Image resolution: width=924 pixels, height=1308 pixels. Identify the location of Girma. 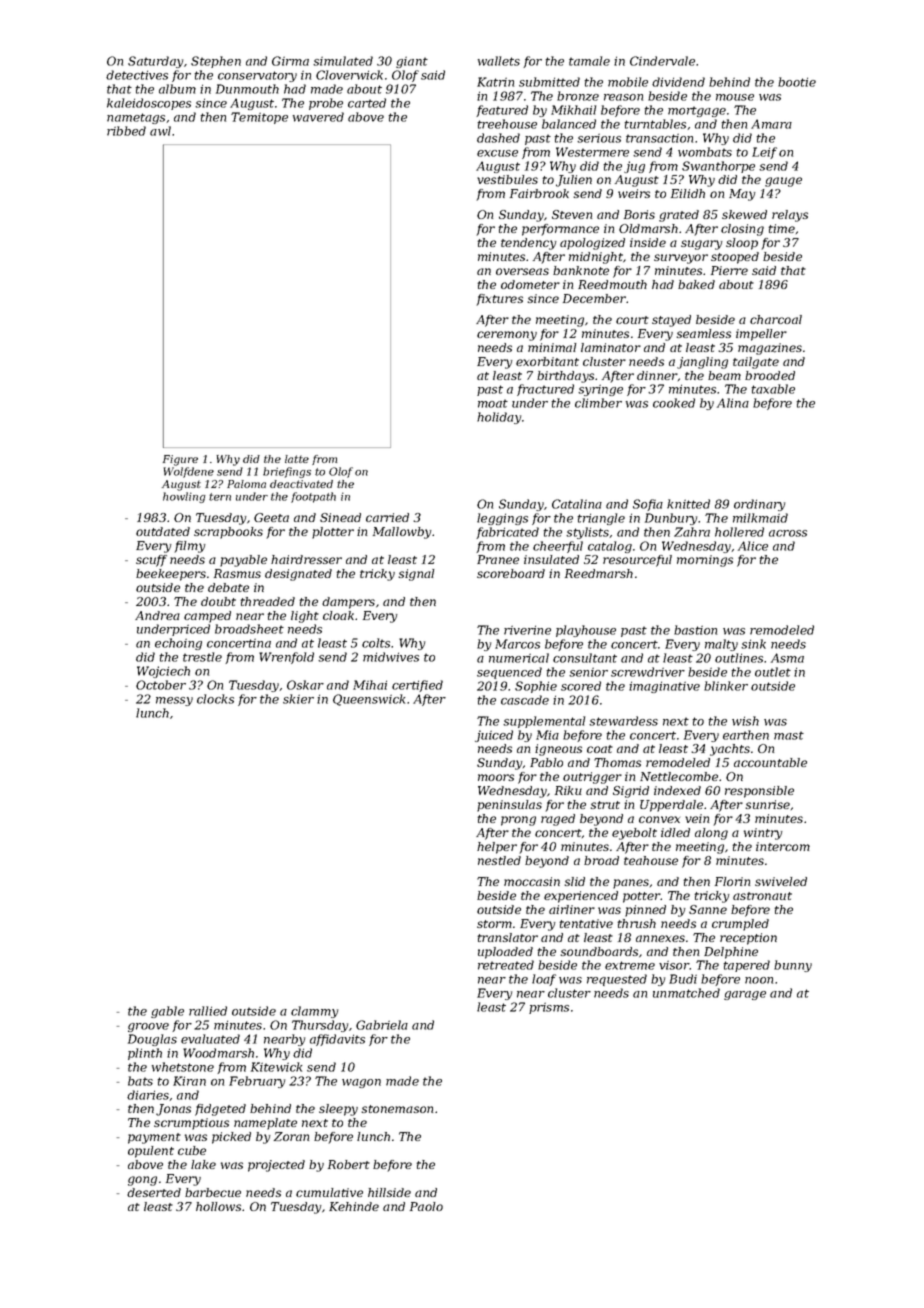
(290, 61).
